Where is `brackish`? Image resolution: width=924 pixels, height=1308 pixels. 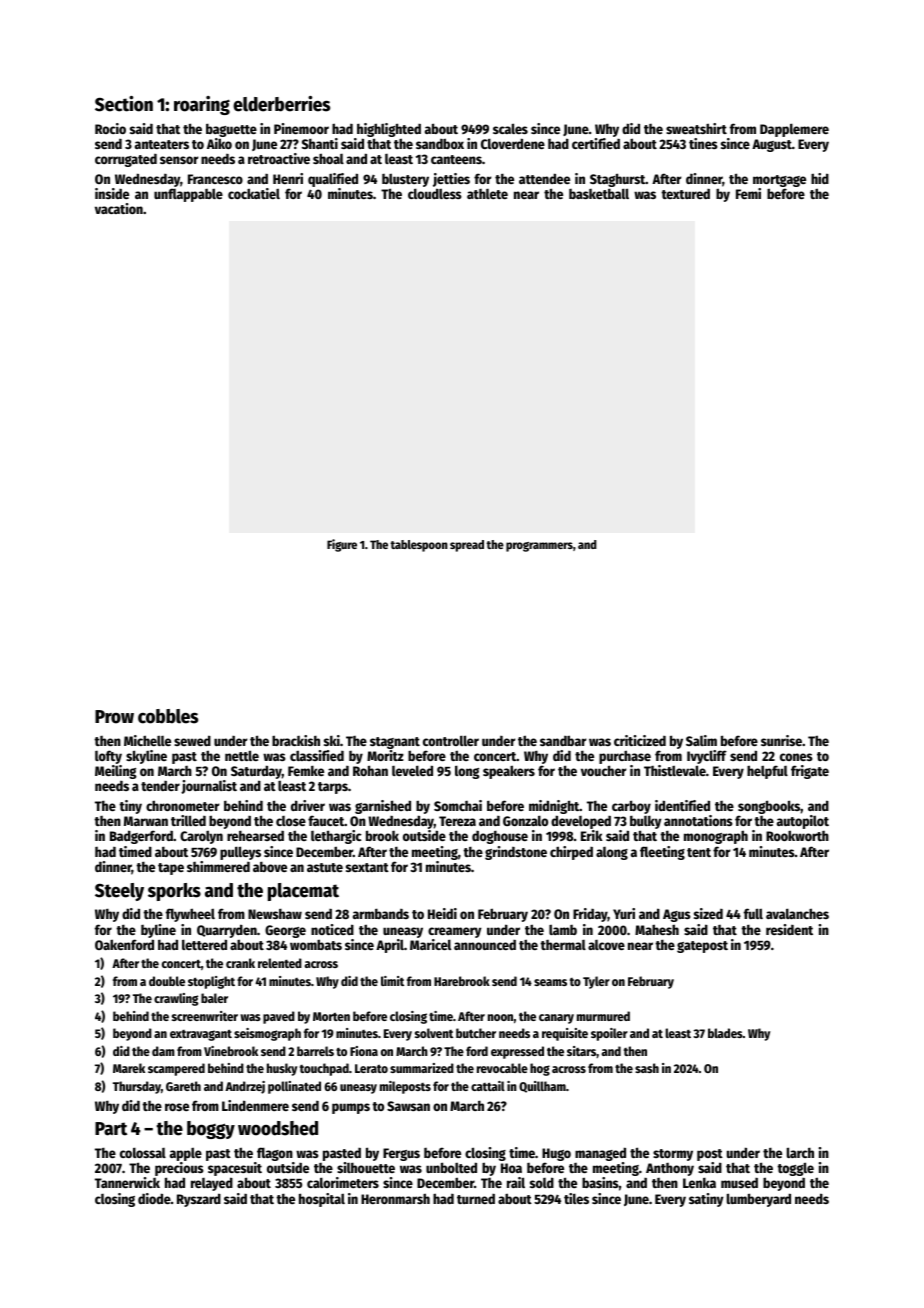 brackish is located at coordinates (296, 740).
